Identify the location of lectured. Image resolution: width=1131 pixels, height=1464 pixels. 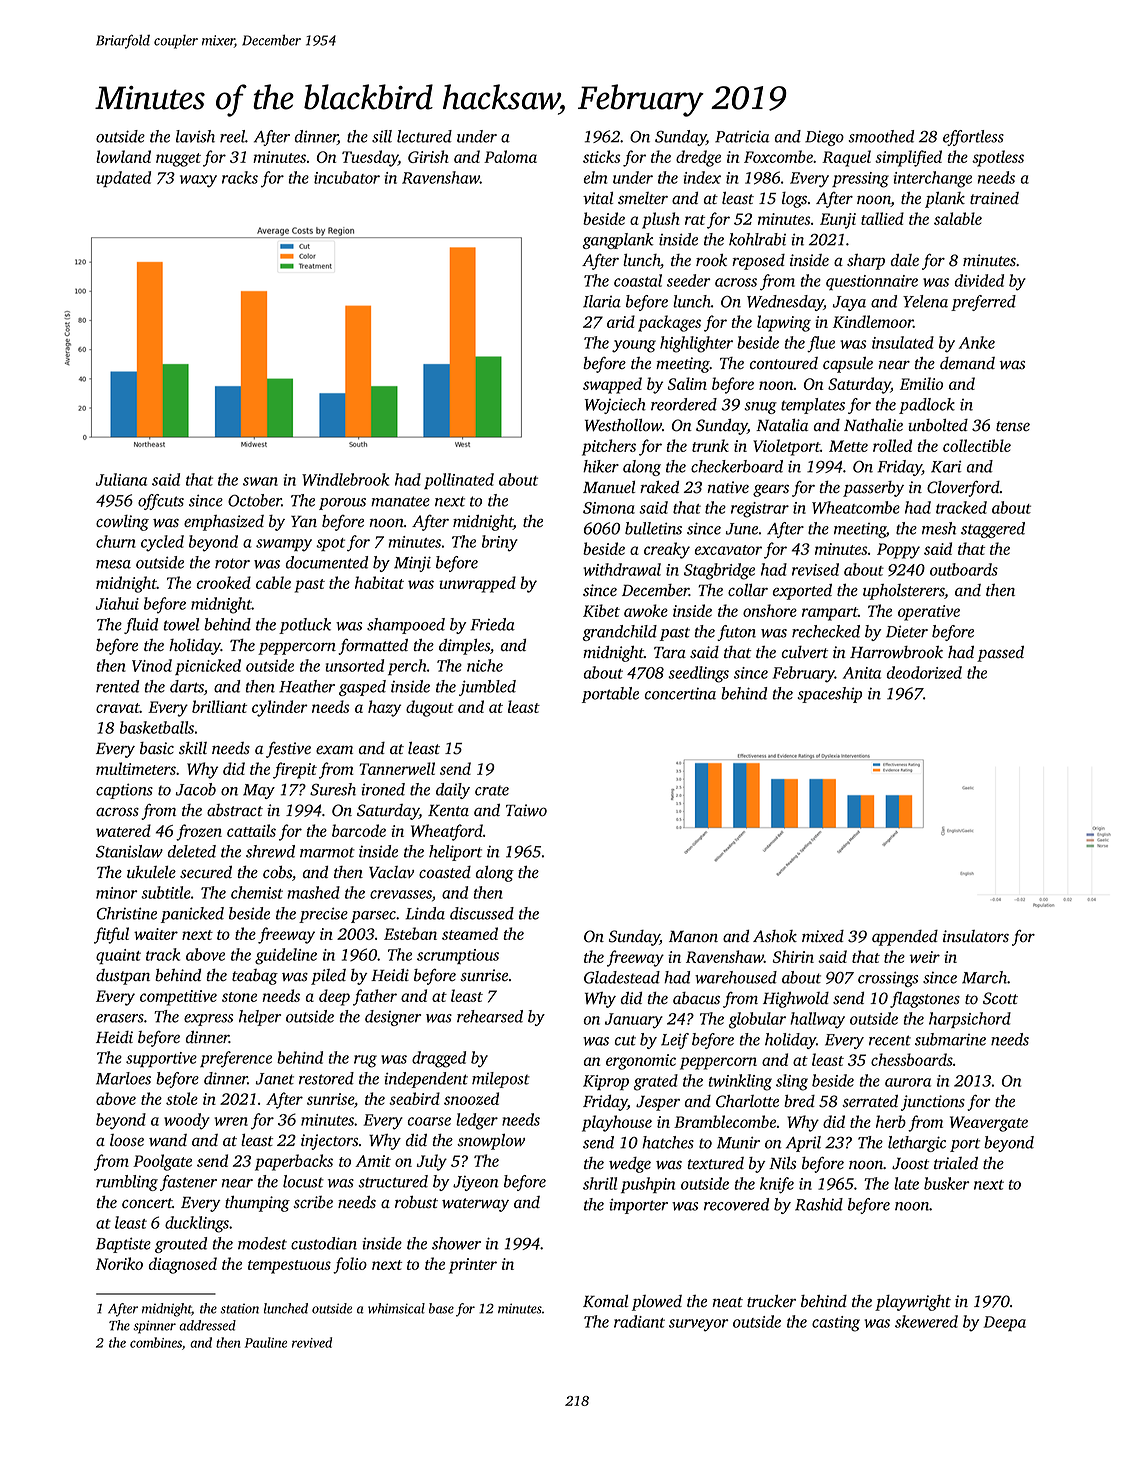
(424, 136).
